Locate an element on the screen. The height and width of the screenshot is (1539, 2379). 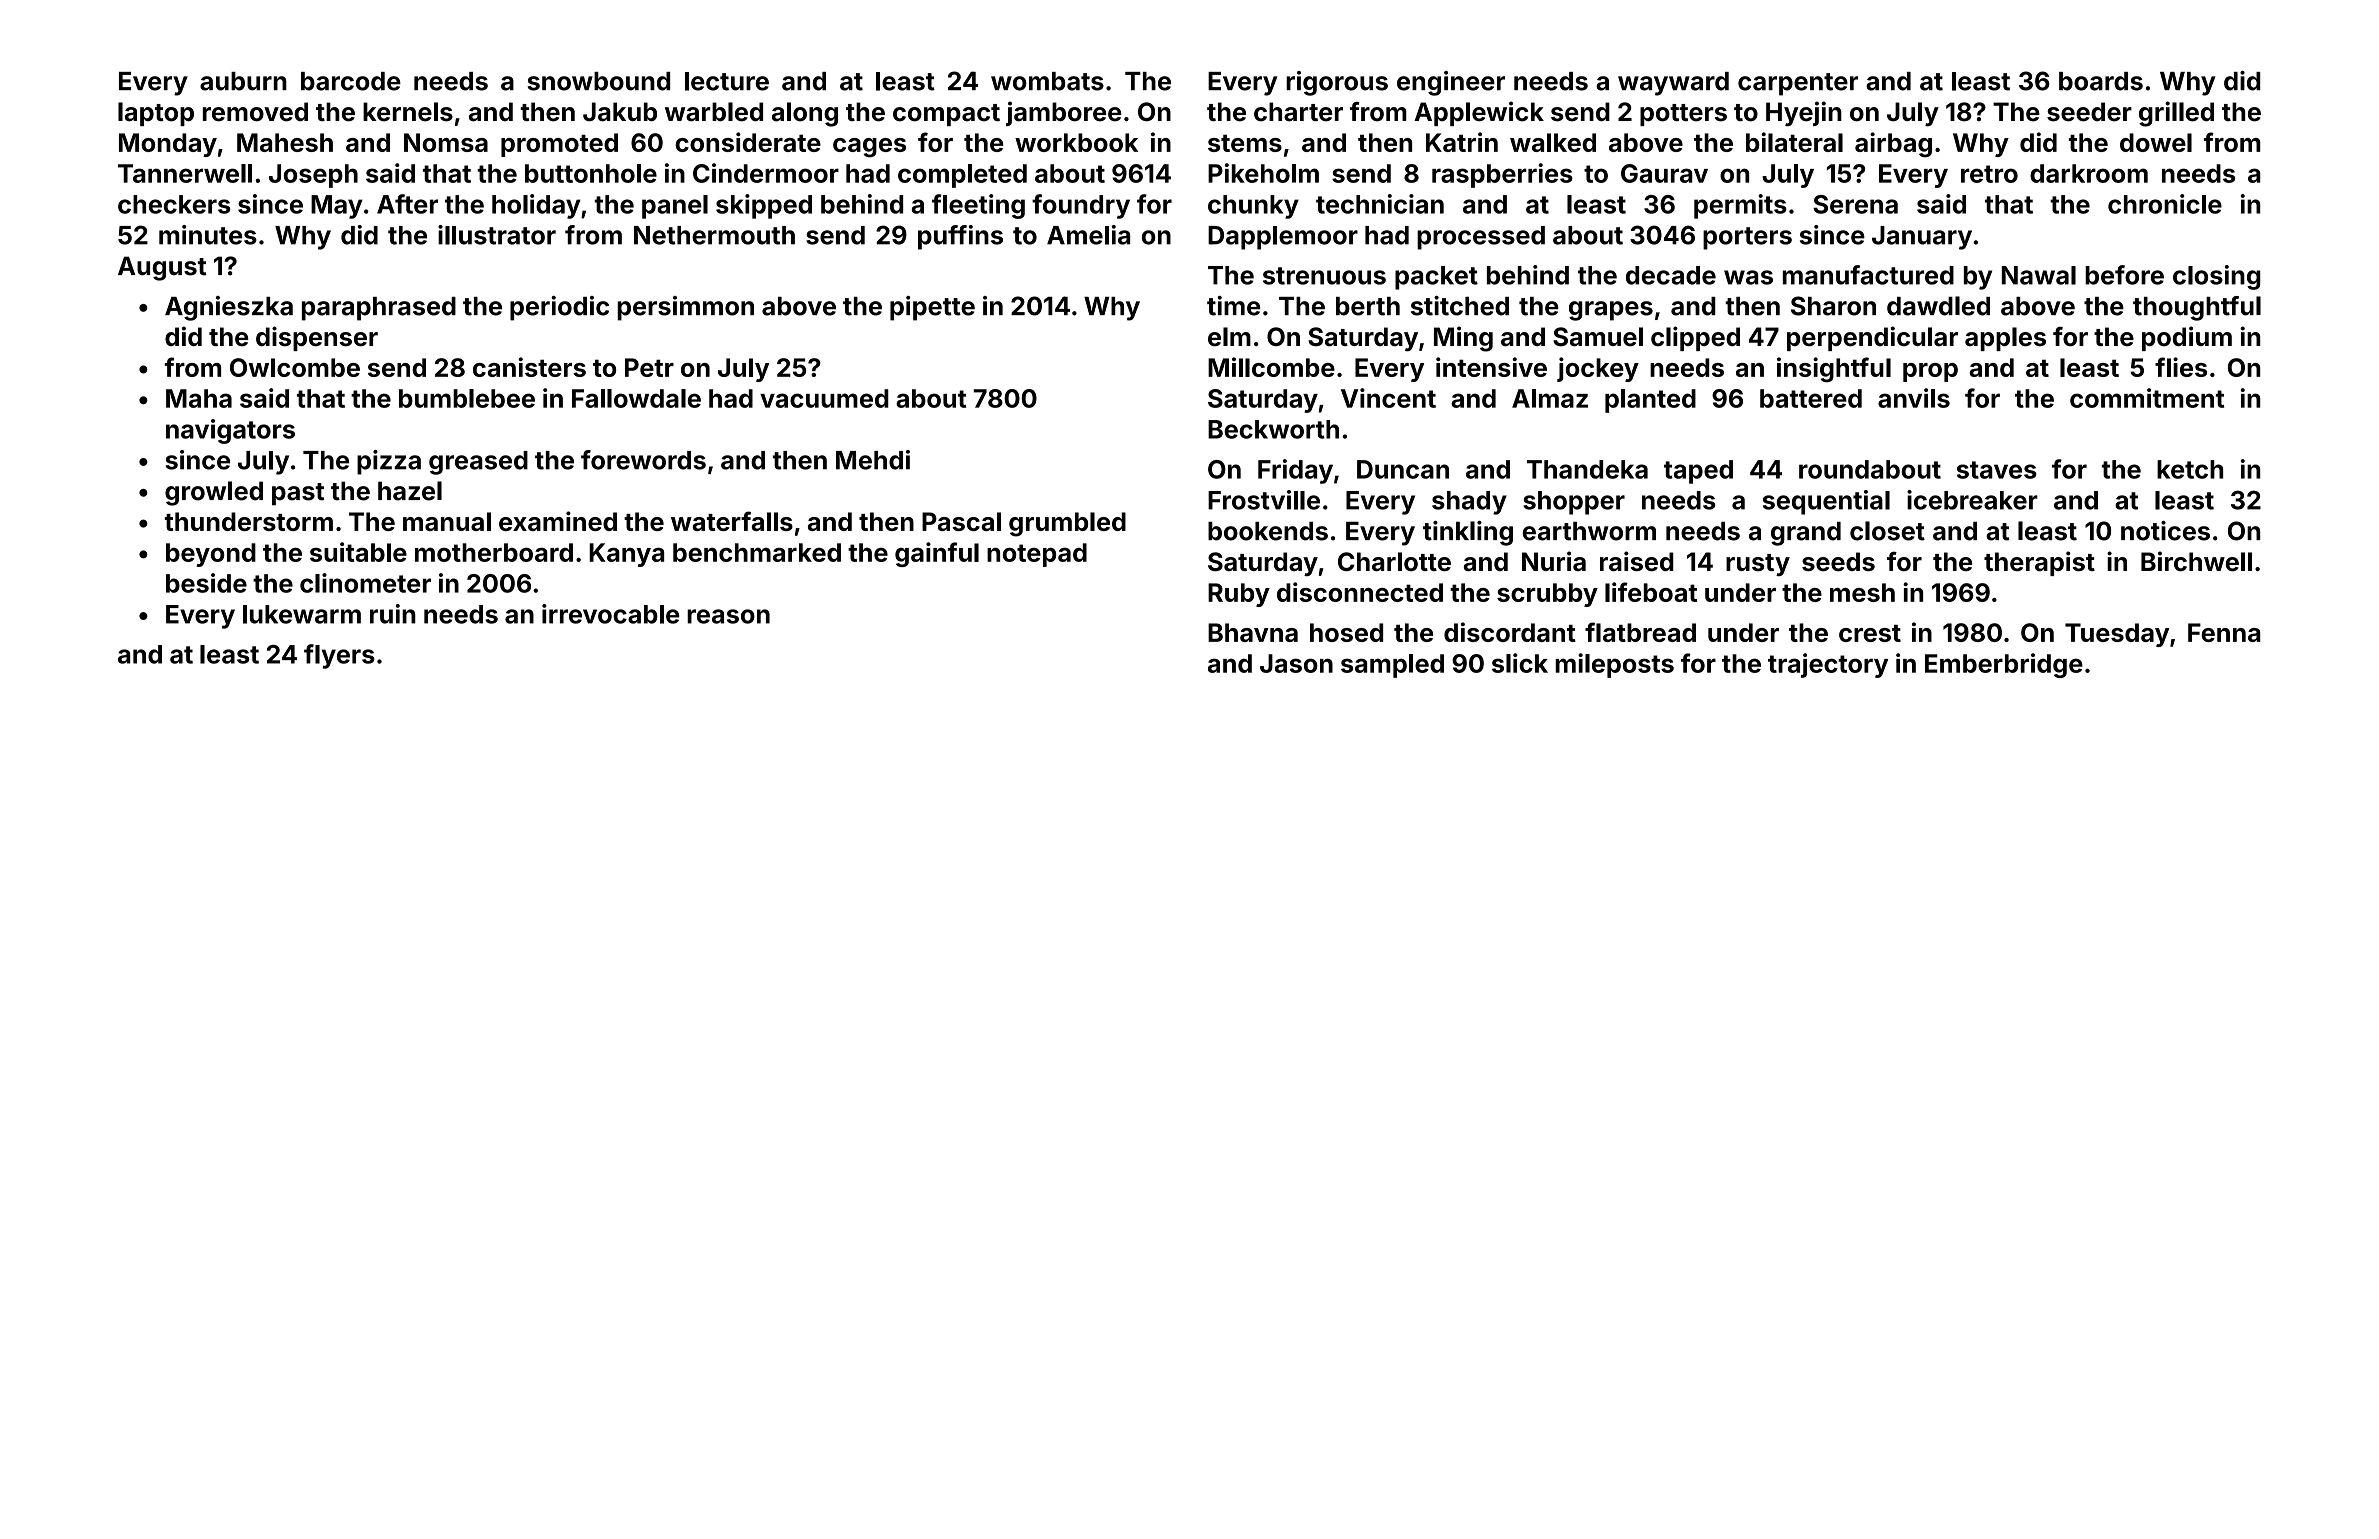
carpenter is located at coordinates (1798, 84).
